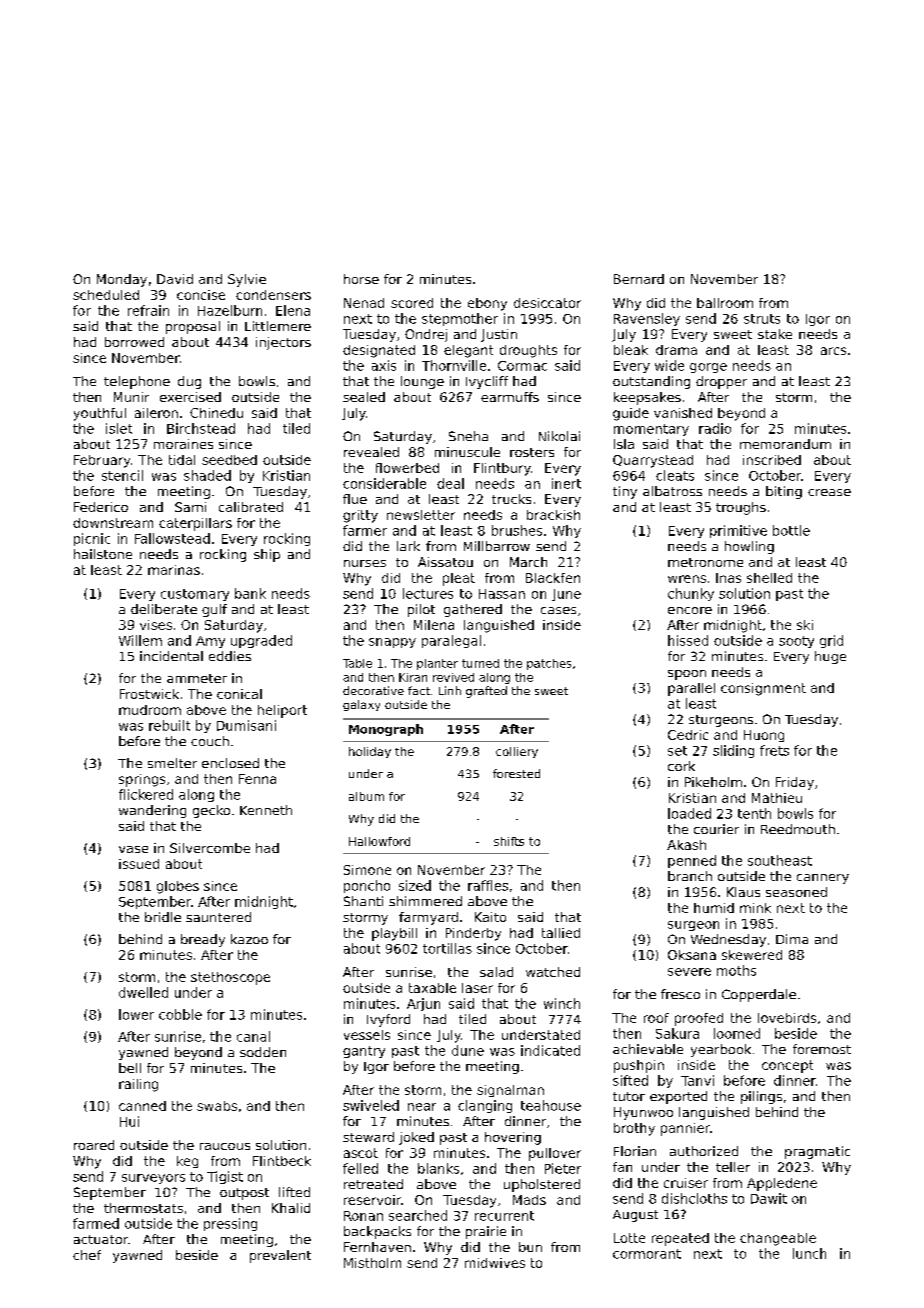  Describe the element at coordinates (774, 750) in the screenshot. I see `frets` at that location.
